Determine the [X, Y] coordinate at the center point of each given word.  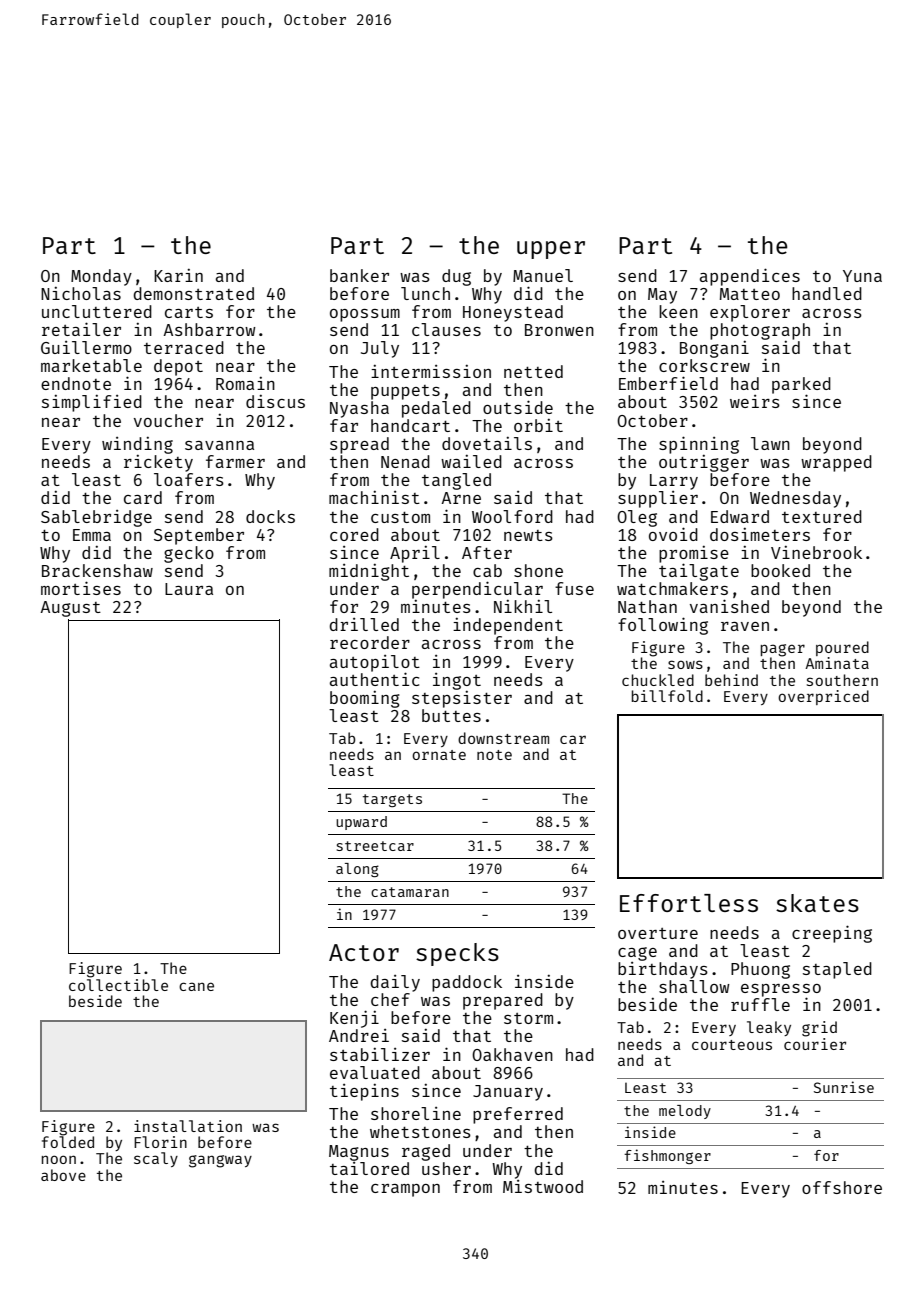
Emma [92, 535]
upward [361, 823]
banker [359, 275]
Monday [101, 277]
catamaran [410, 892]
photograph [760, 331]
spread [359, 445]
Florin [160, 1142]
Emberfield [668, 383]
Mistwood [543, 1186]
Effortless [689, 903]
